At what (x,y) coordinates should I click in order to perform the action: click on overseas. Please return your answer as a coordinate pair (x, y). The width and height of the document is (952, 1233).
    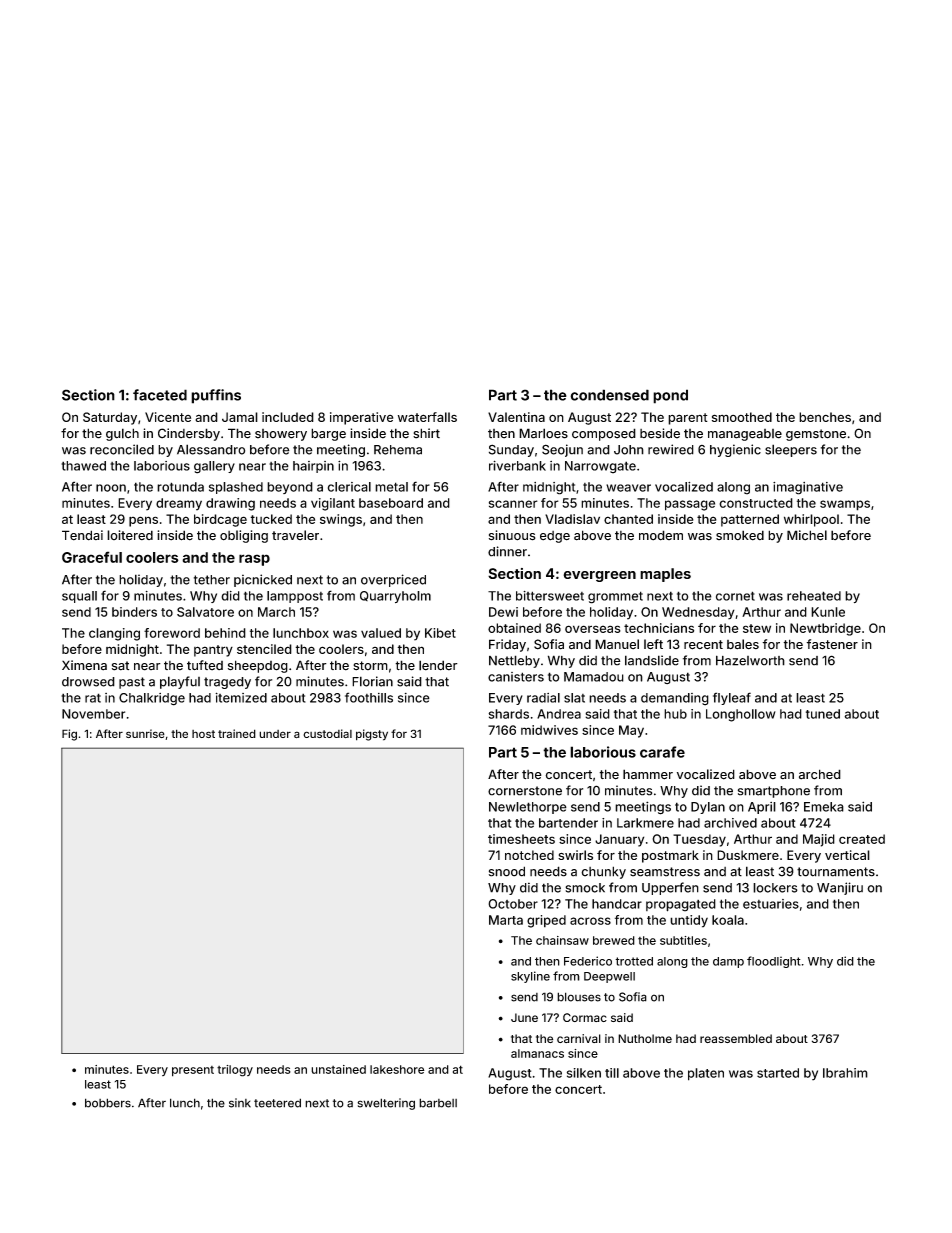
    Looking at the image, I should click on (593, 629).
